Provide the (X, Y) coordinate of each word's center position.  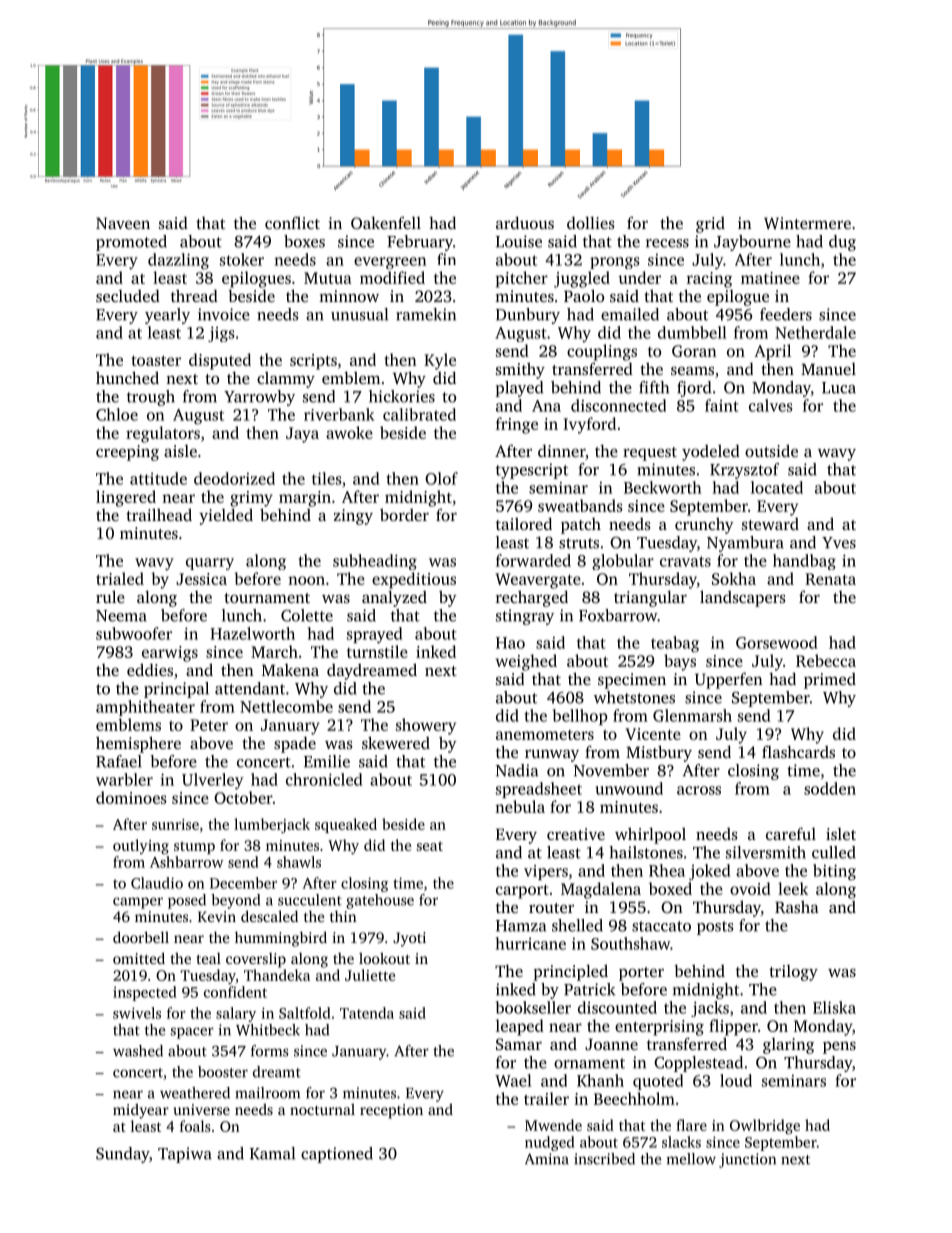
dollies (591, 222)
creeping (127, 453)
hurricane (531, 943)
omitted (139, 958)
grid (710, 225)
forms (269, 1051)
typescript (532, 471)
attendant (250, 688)
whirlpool (650, 835)
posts (715, 928)
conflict (292, 222)
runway (552, 756)
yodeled (711, 453)
